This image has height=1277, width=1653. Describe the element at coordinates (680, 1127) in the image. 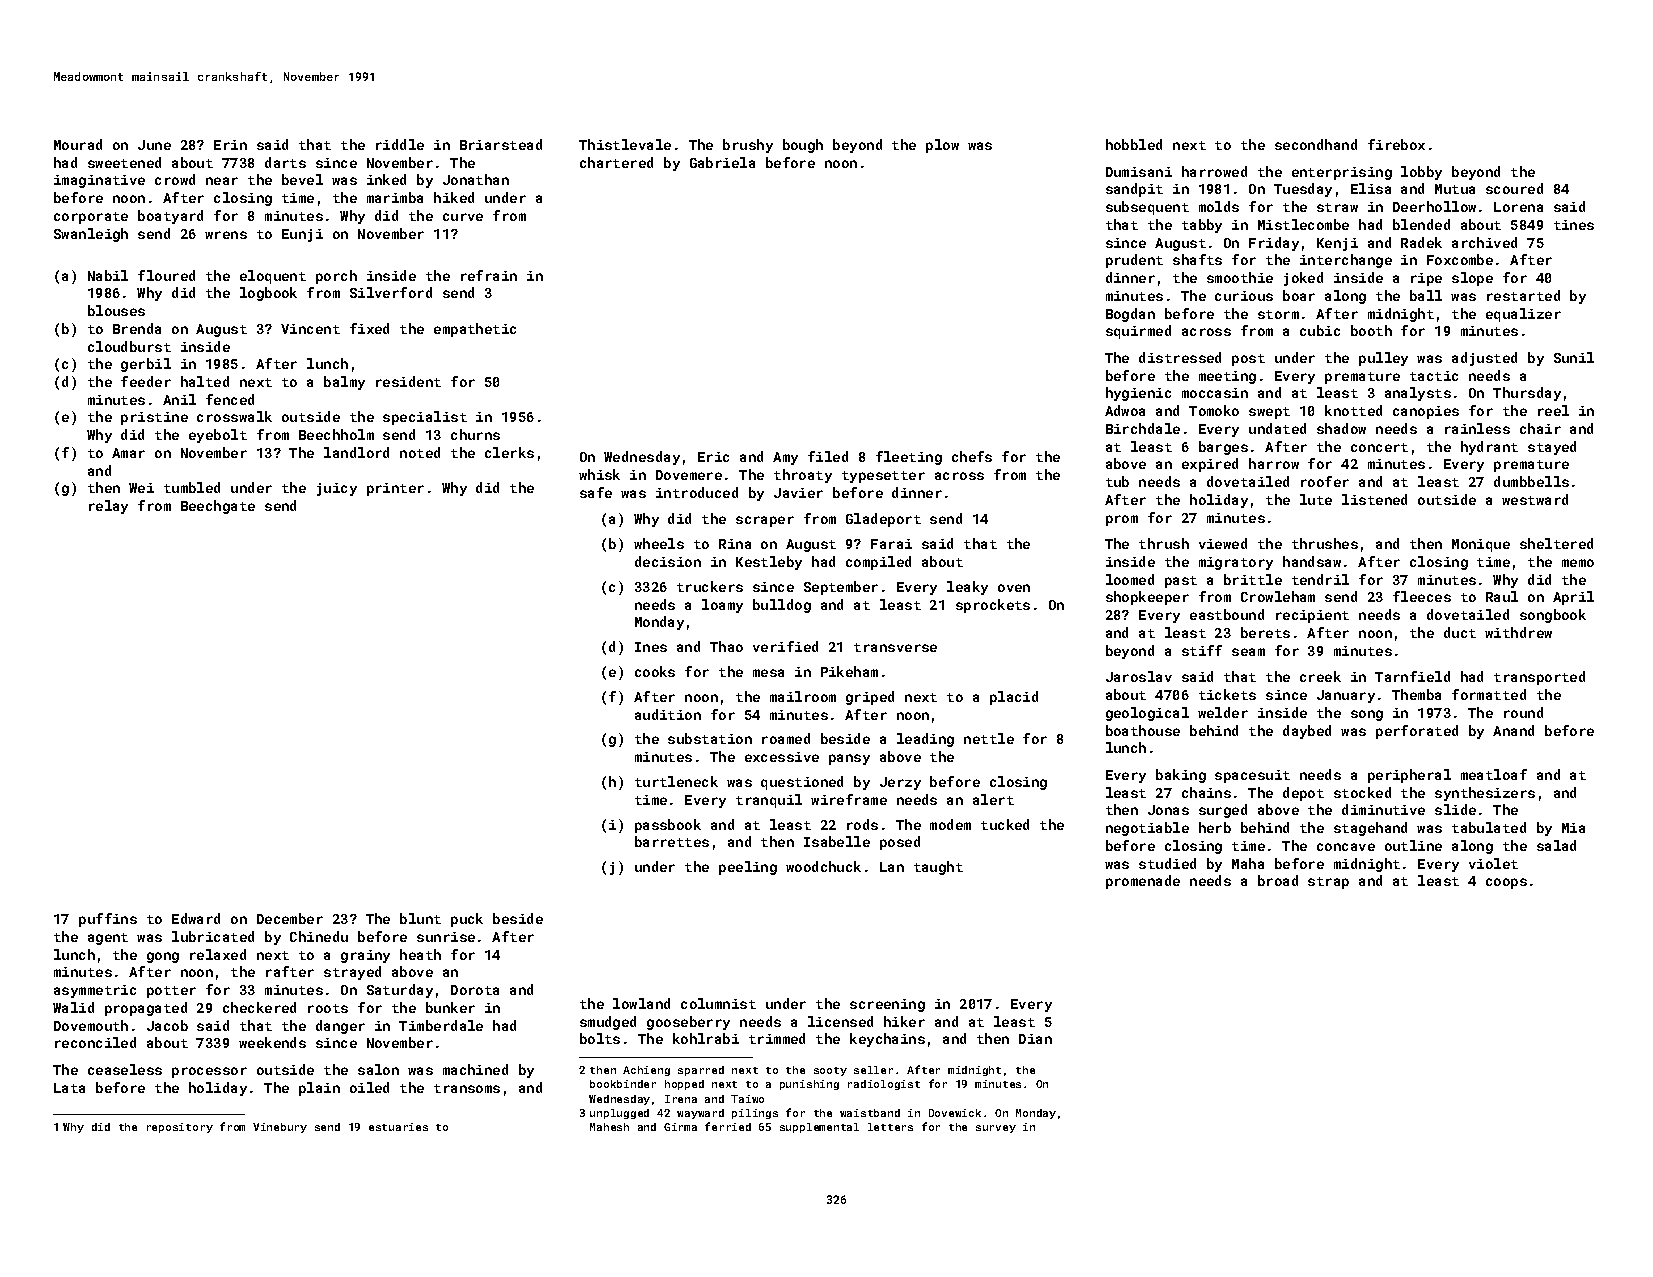

I see `Girma` at that location.
